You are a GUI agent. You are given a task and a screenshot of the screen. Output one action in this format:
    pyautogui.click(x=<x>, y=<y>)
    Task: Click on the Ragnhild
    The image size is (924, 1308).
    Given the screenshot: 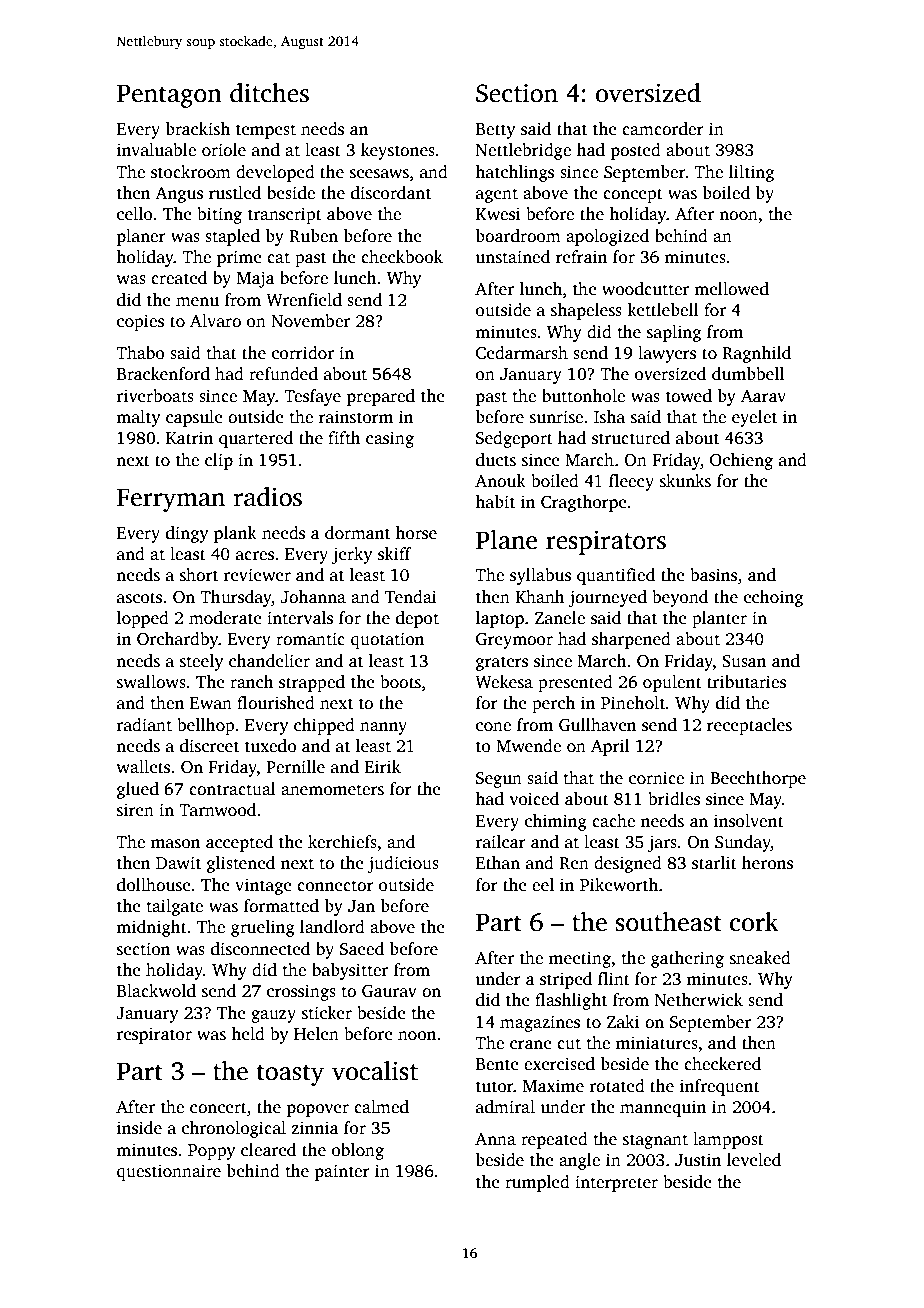 What is the action you would take?
    pyautogui.click(x=756, y=354)
